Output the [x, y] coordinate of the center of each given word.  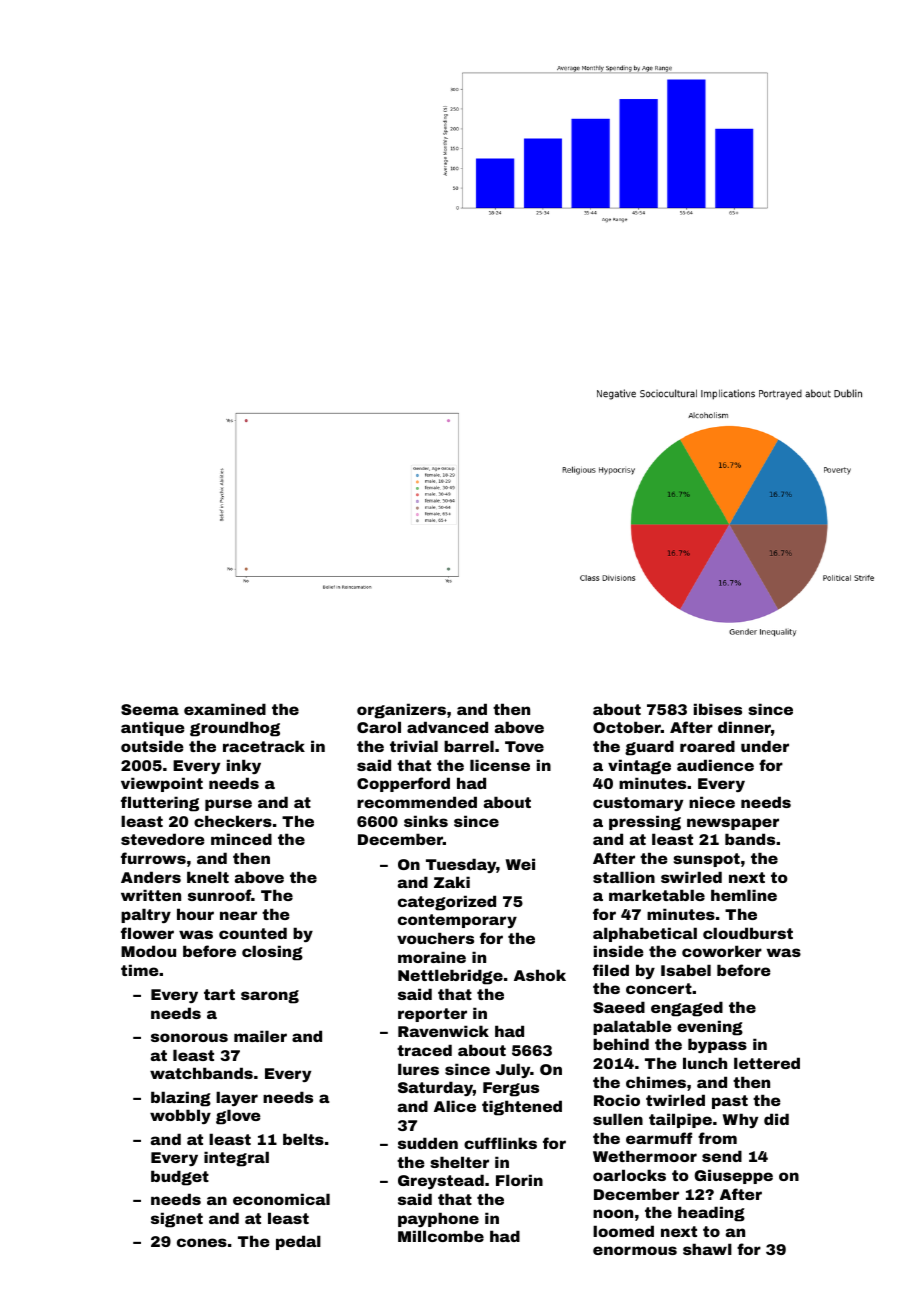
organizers [401, 711]
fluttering [160, 804]
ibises [718, 709]
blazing [181, 1099]
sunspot [706, 860]
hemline [744, 895]
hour [195, 914]
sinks [426, 821]
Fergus [511, 1089]
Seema [150, 709]
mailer [260, 1036]
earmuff [659, 1138]
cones [202, 1242]
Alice [455, 1106]
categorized [447, 903]
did [776, 1119]
